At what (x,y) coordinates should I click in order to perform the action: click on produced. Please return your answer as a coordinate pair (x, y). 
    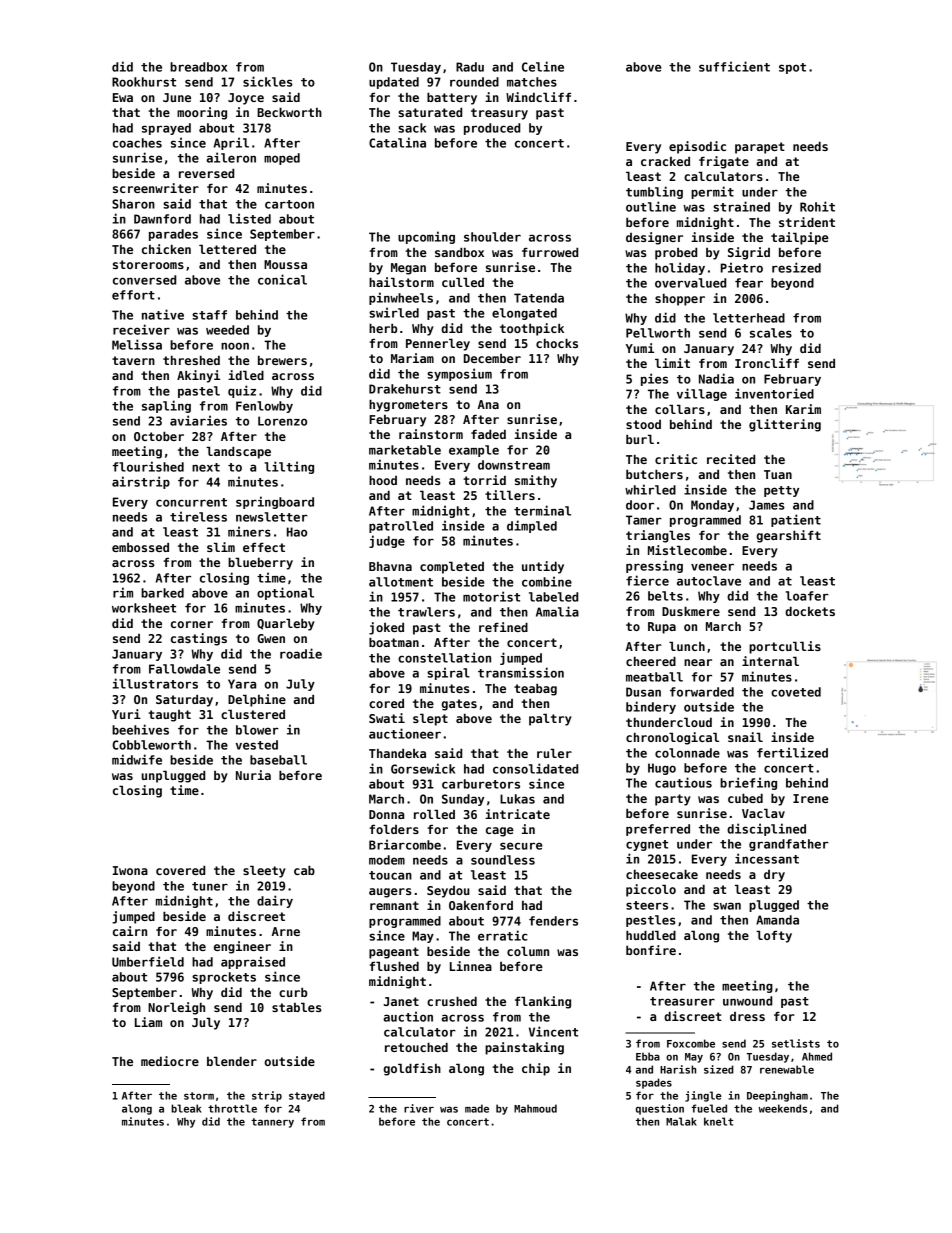
    Looking at the image, I should click on (492, 129).
